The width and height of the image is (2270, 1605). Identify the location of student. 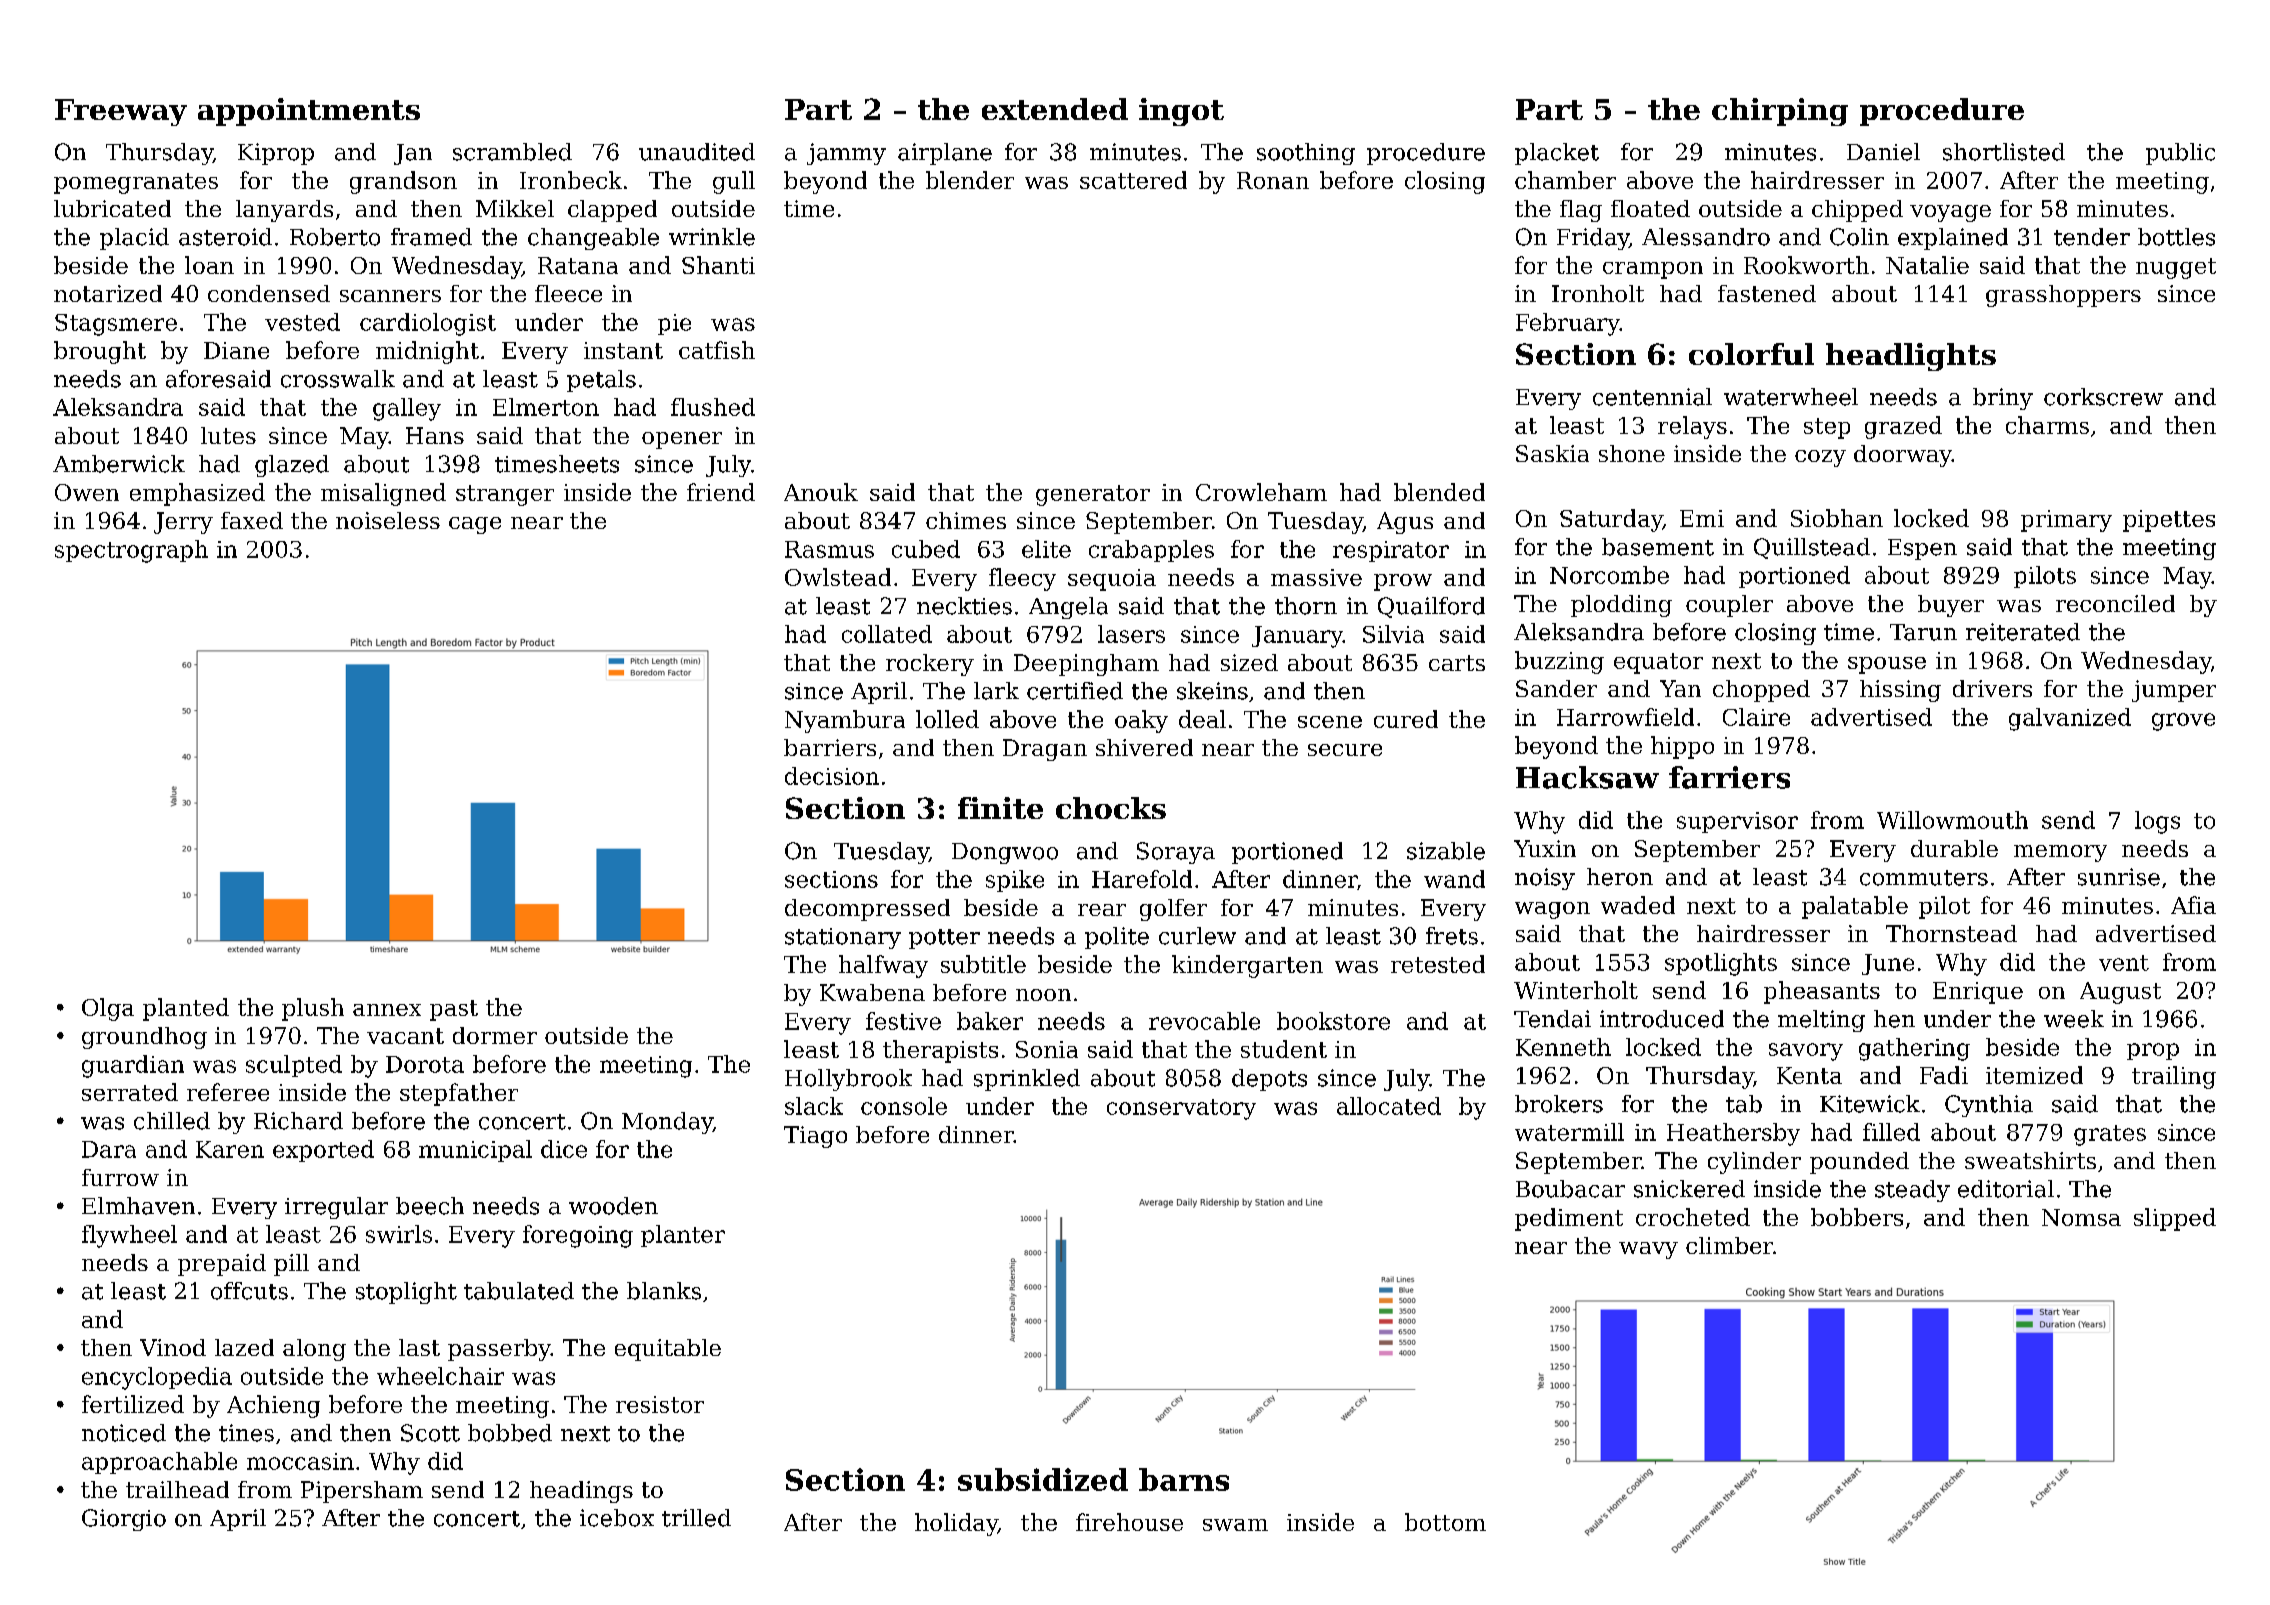
(1284, 1049).
